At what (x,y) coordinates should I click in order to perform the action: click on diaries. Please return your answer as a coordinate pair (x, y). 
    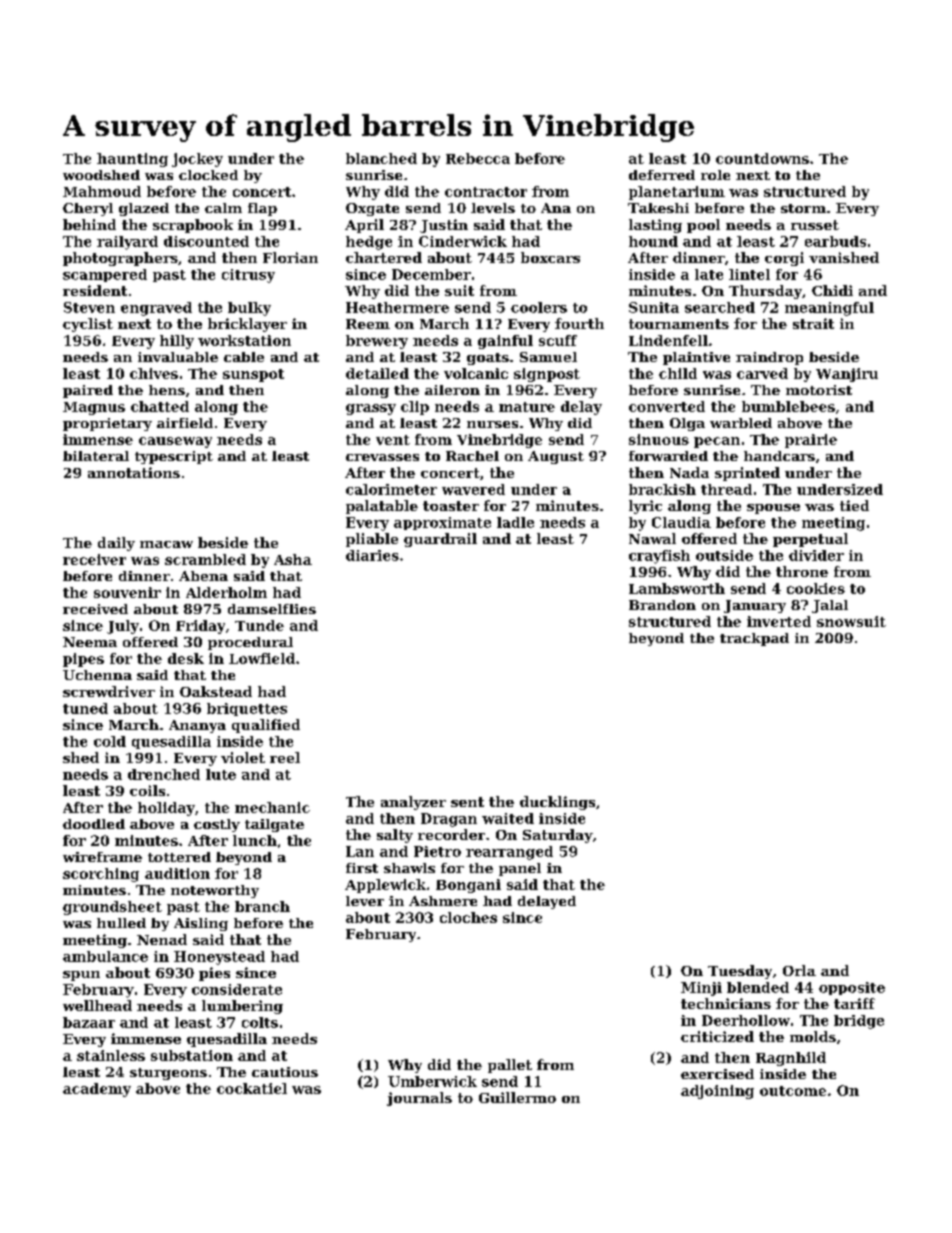
    Looking at the image, I should click on (372, 555).
